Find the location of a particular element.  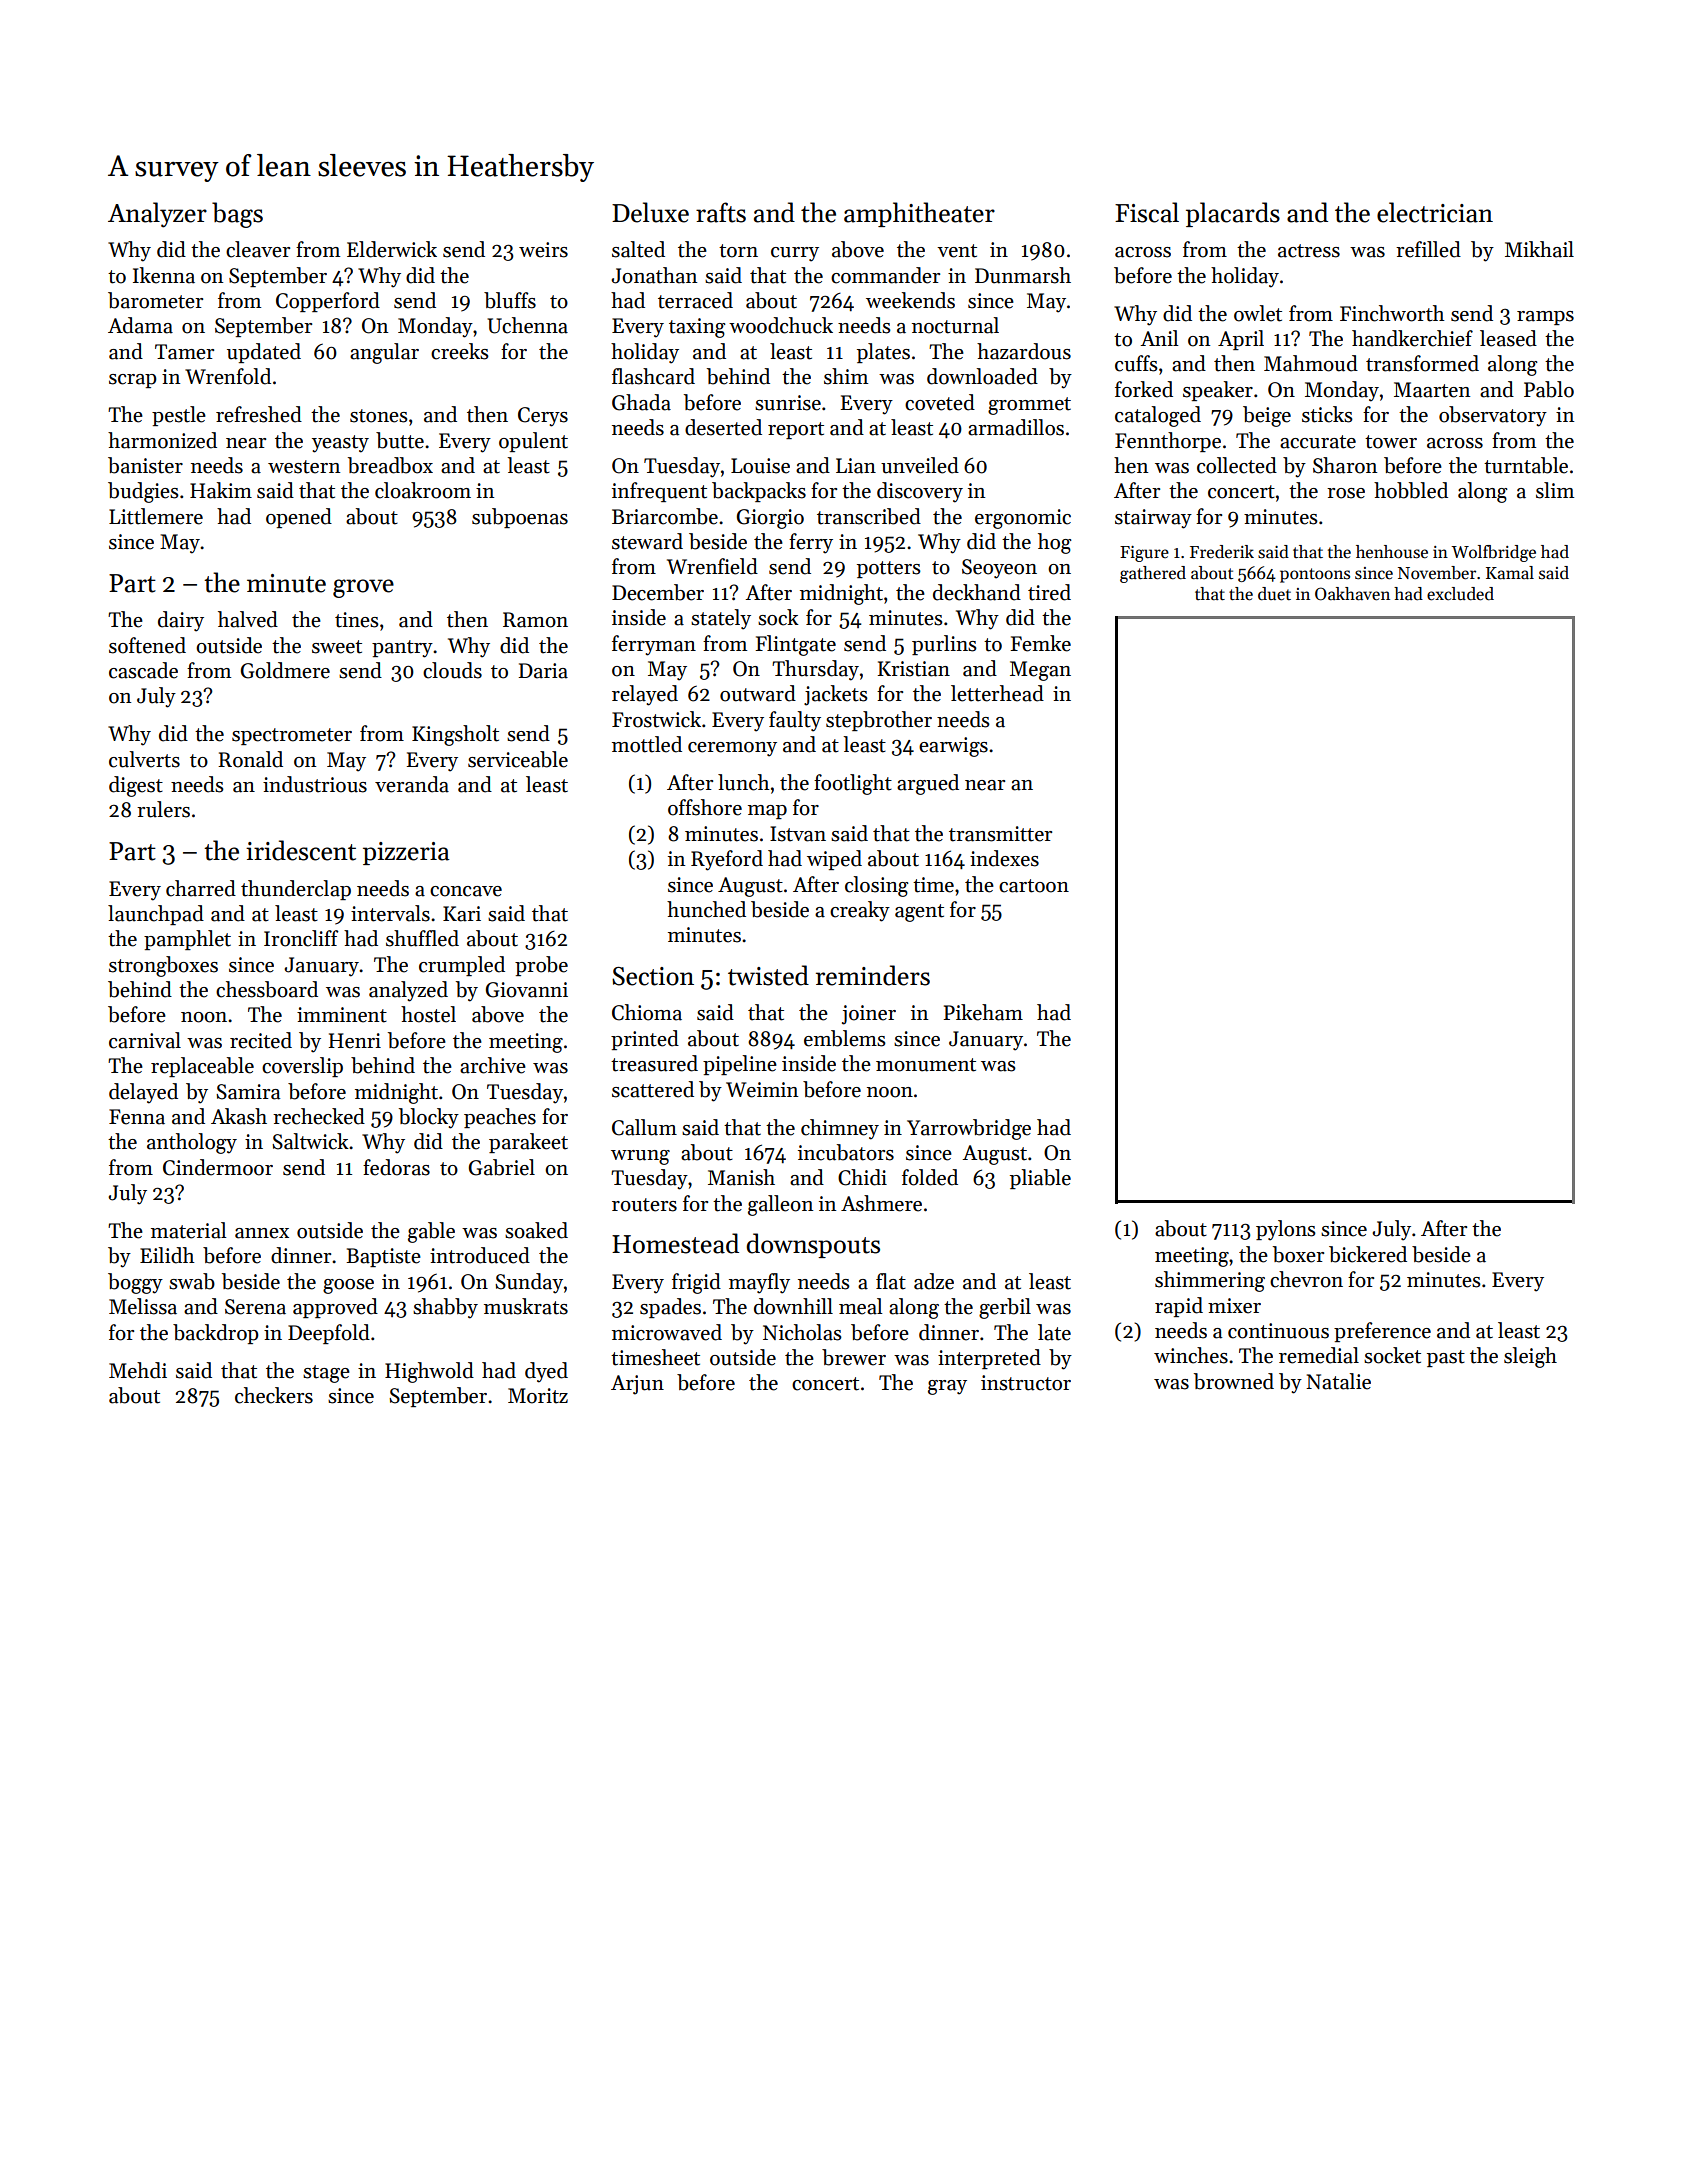

Lian is located at coordinates (856, 466).
